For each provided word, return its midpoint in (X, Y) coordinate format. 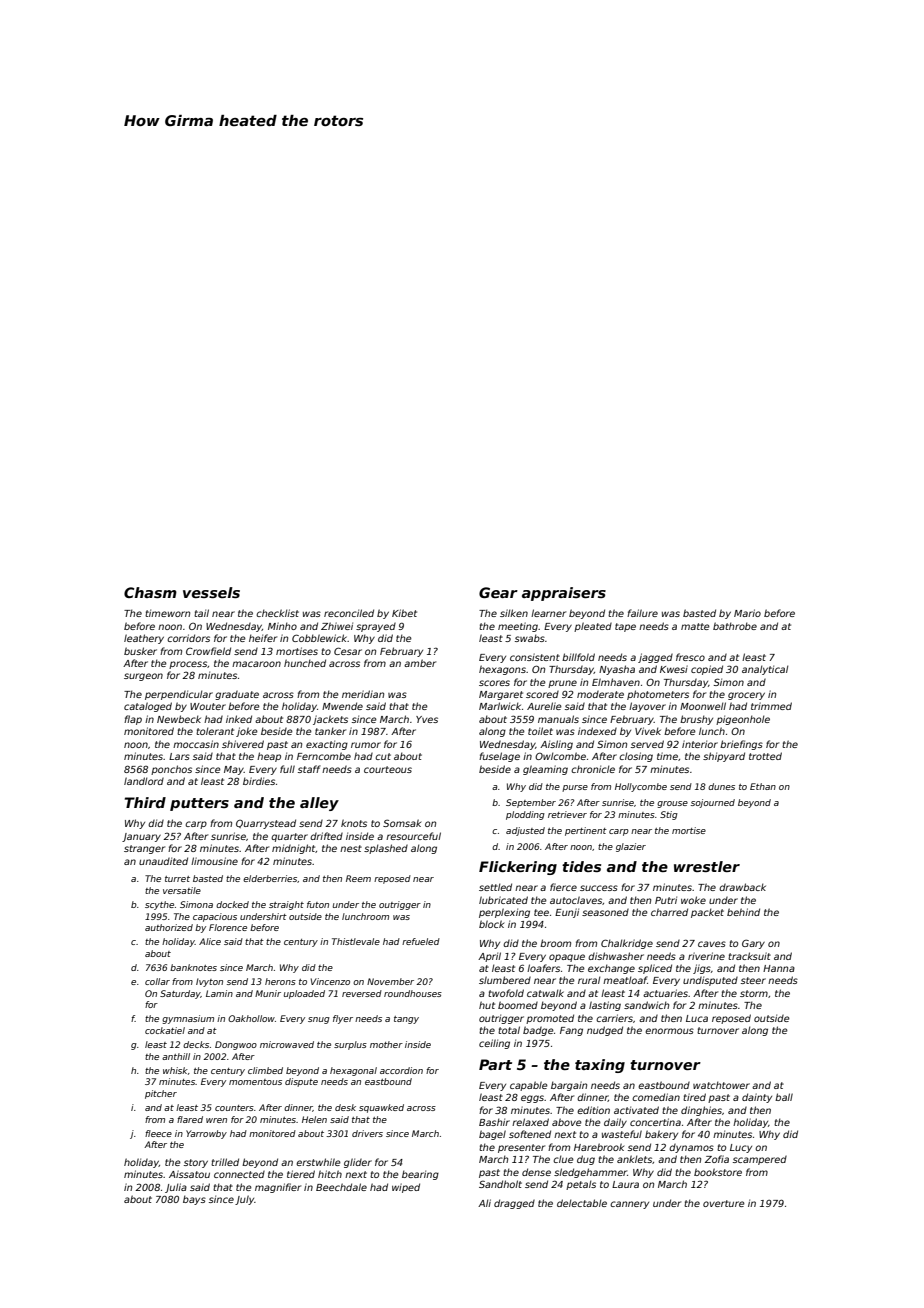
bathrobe (735, 626)
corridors (188, 638)
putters (199, 804)
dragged (514, 1204)
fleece (158, 1133)
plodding (525, 815)
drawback (742, 887)
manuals (558, 719)
